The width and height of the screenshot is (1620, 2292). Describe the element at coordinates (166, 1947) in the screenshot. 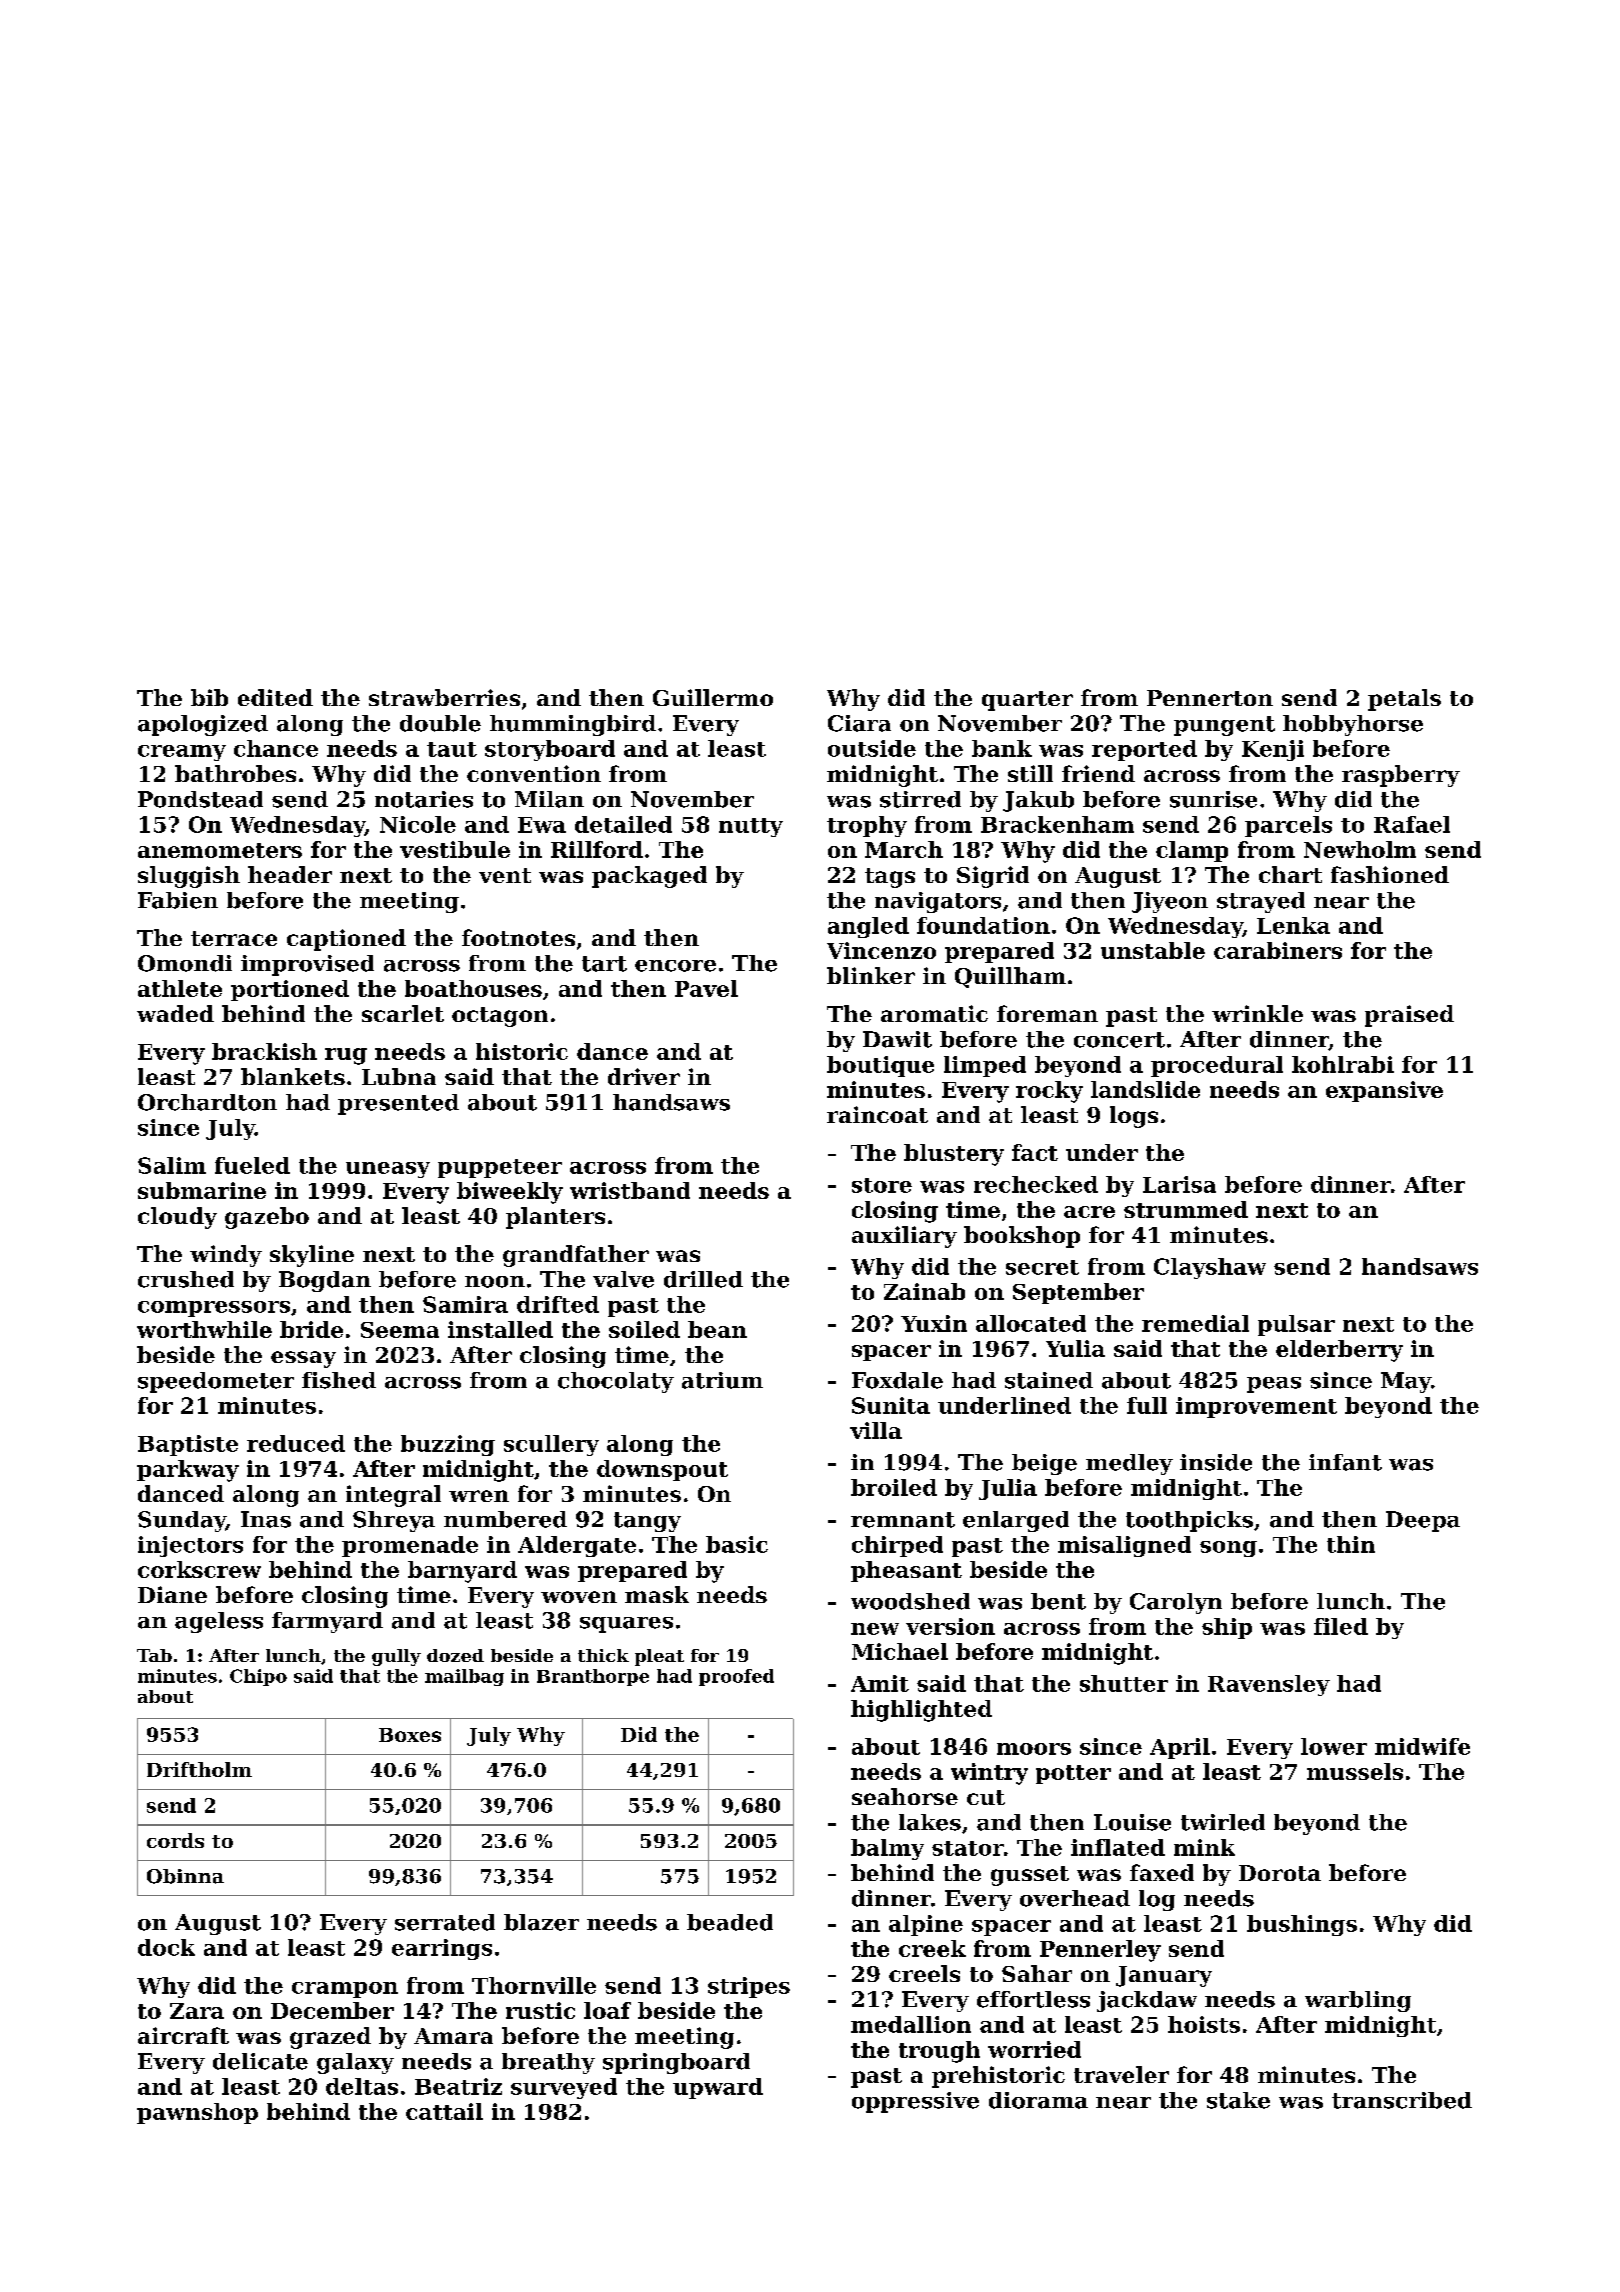

I see `dock` at that location.
